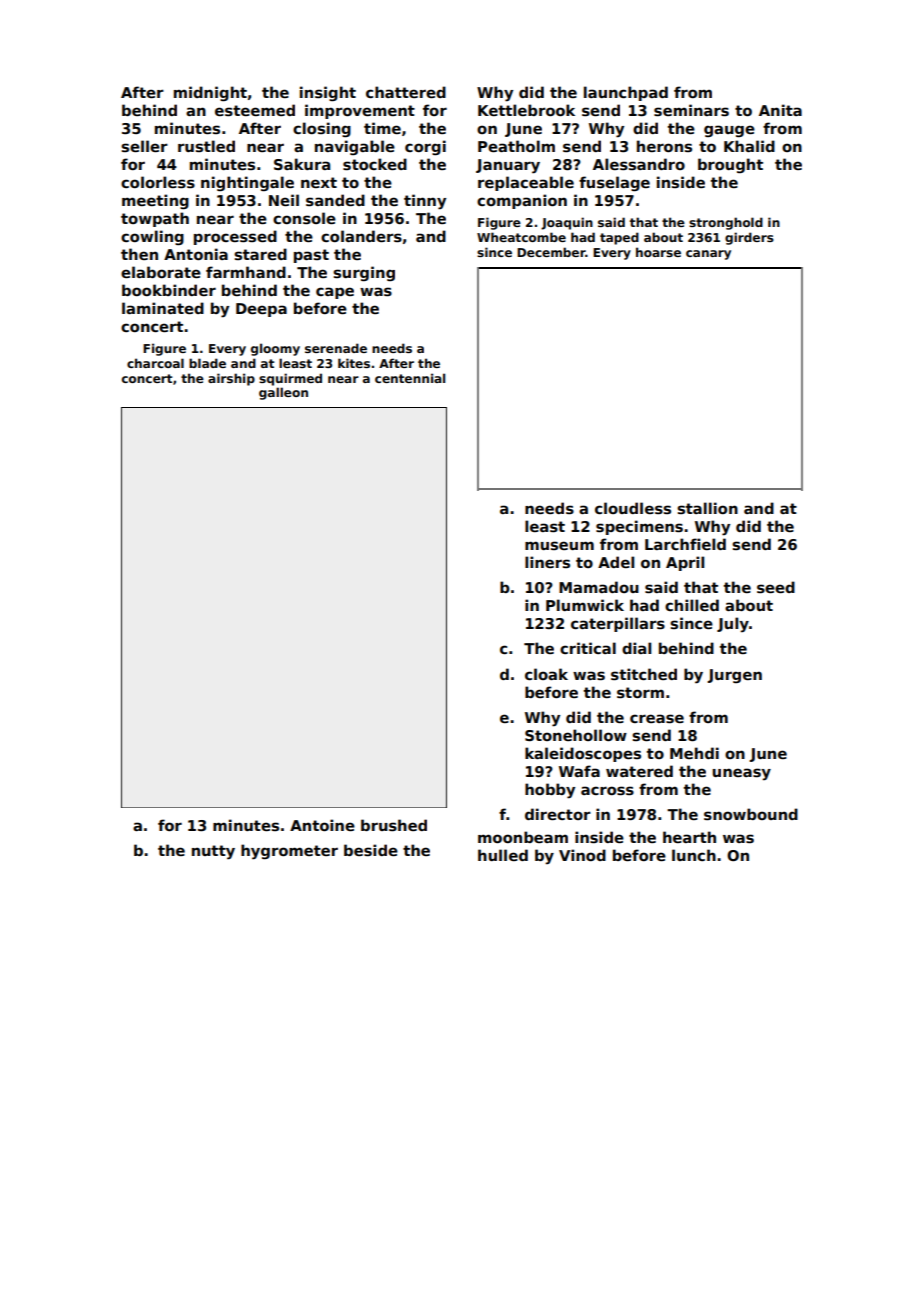 This document has width=924, height=1308. Describe the element at coordinates (526, 110) in the document. I see `Kettlebrook` at that location.
